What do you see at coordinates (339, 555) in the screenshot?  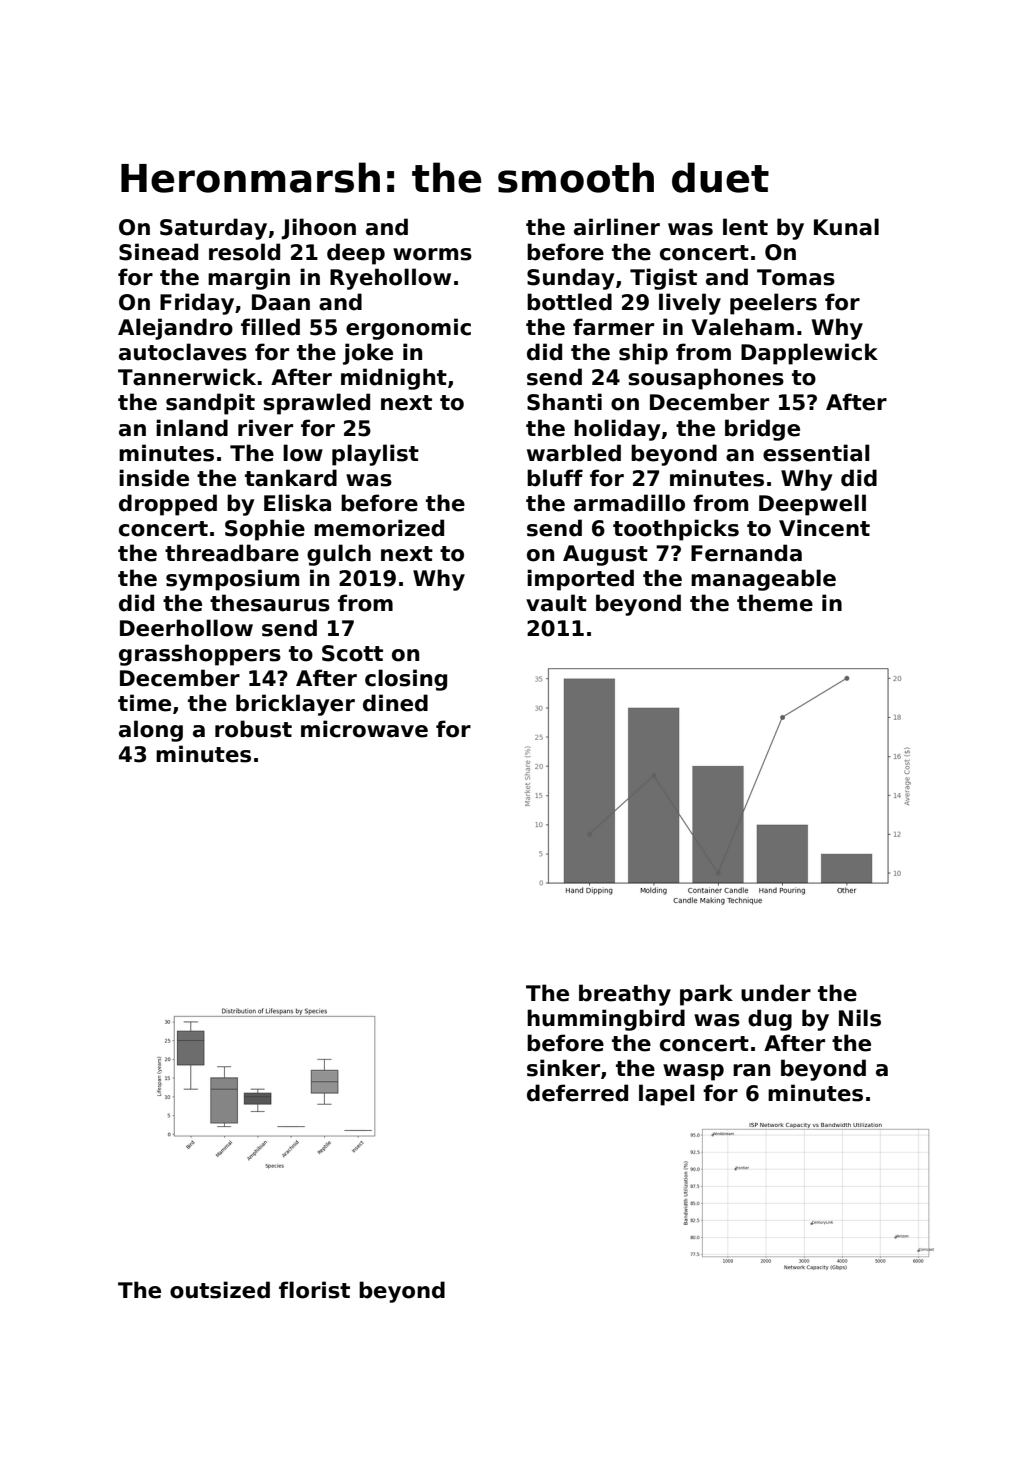 I see `gulch` at bounding box center [339, 555].
